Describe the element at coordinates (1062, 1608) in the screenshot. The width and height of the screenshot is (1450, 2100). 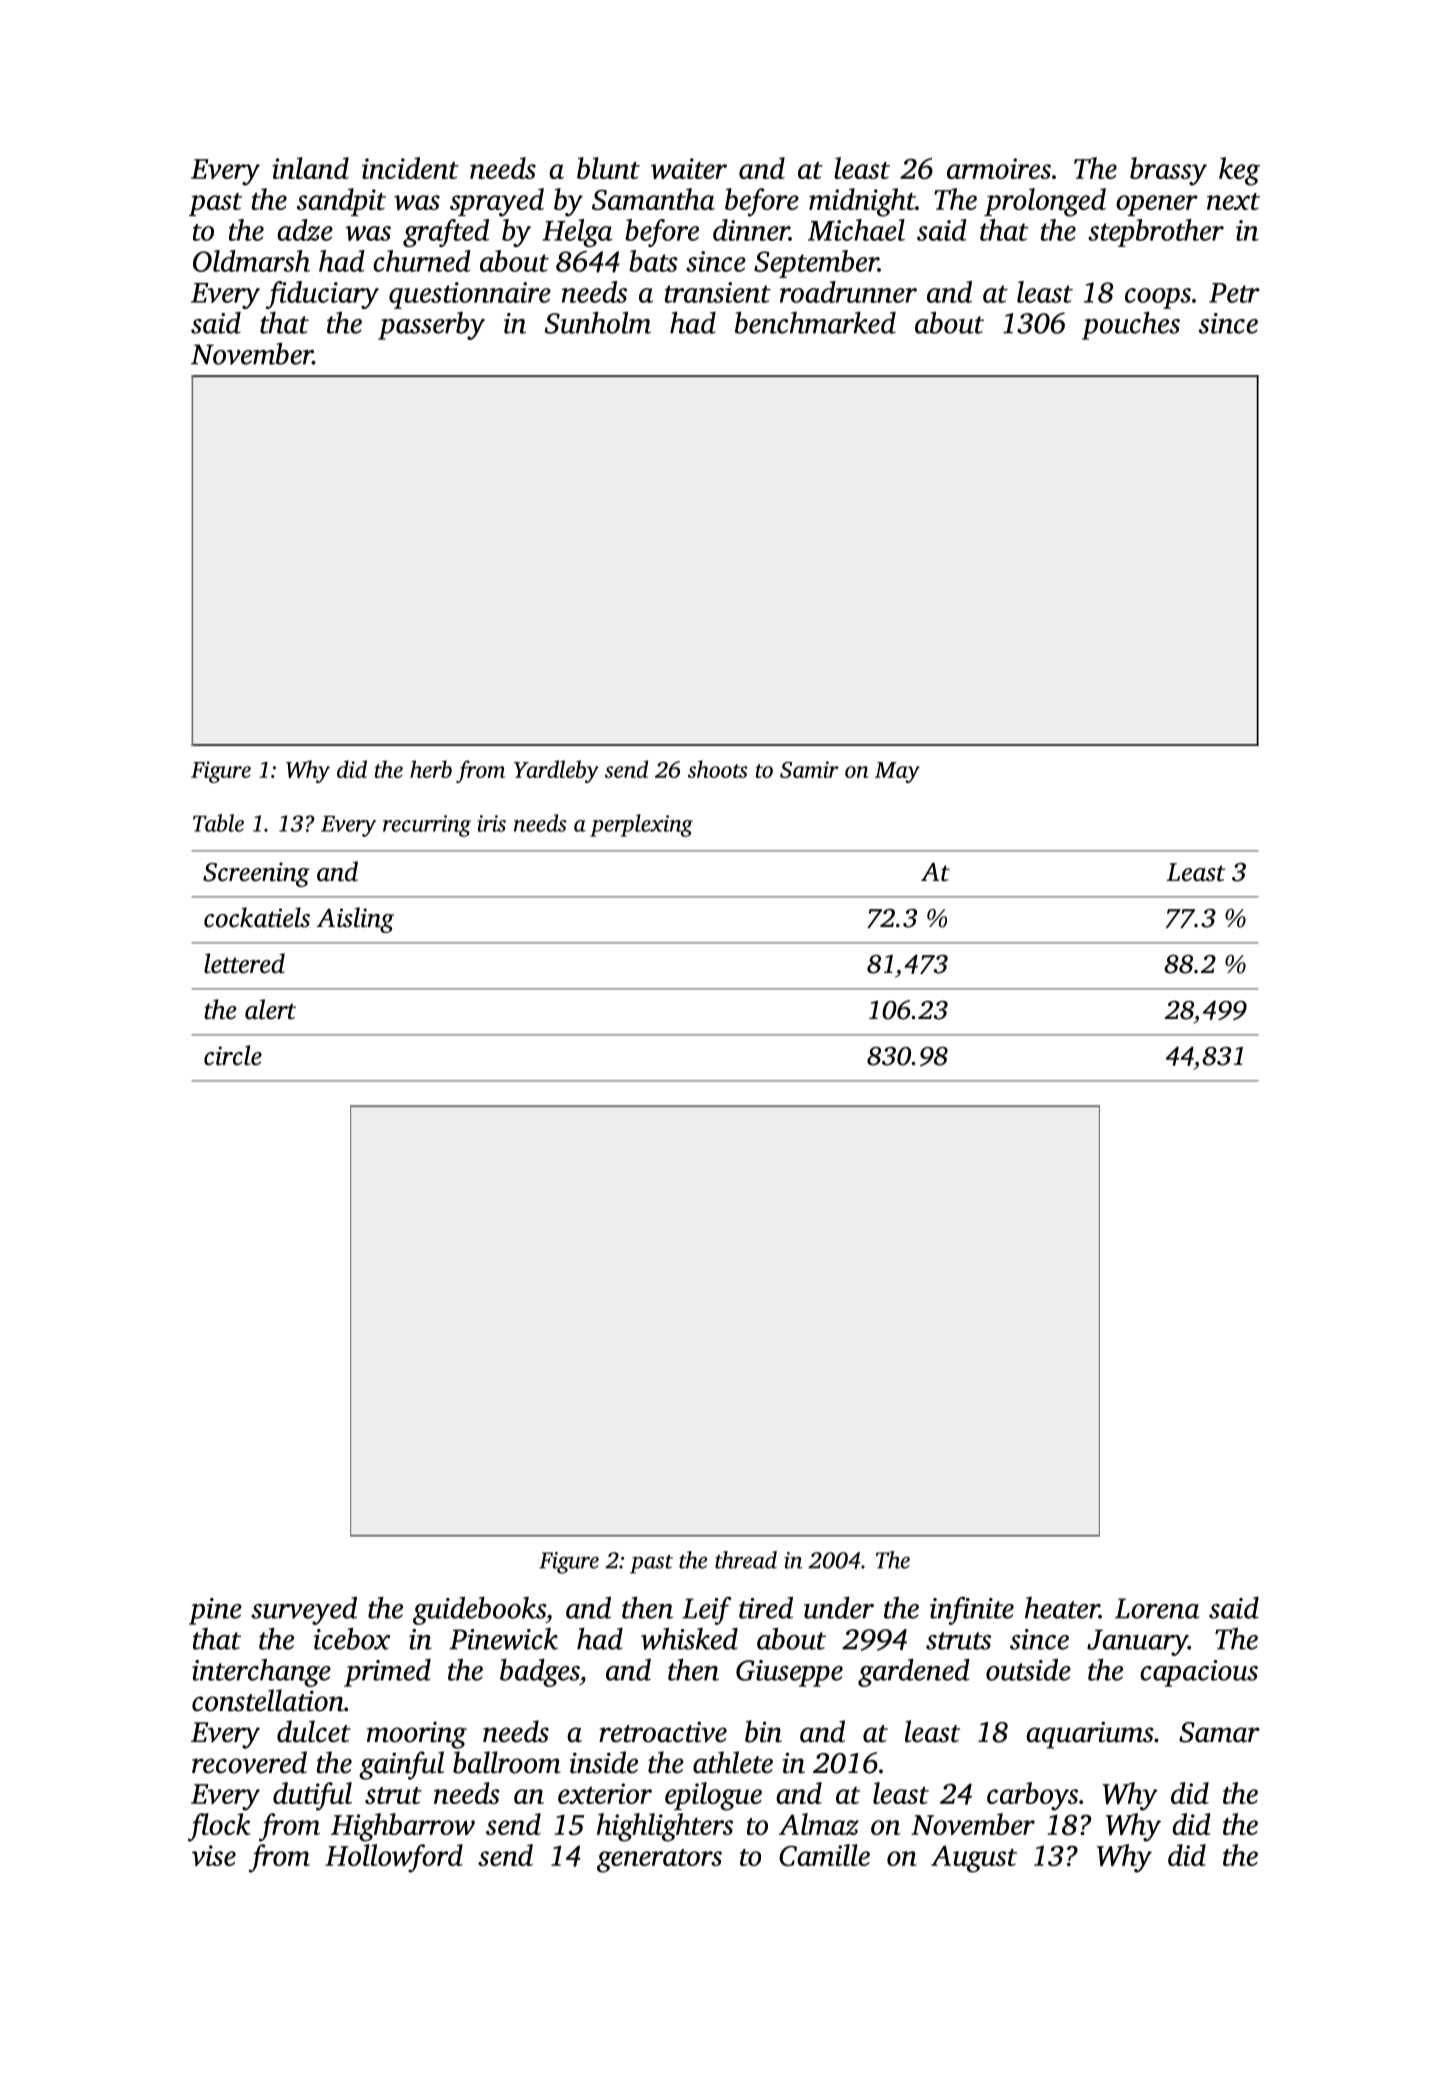
I see `heater` at that location.
